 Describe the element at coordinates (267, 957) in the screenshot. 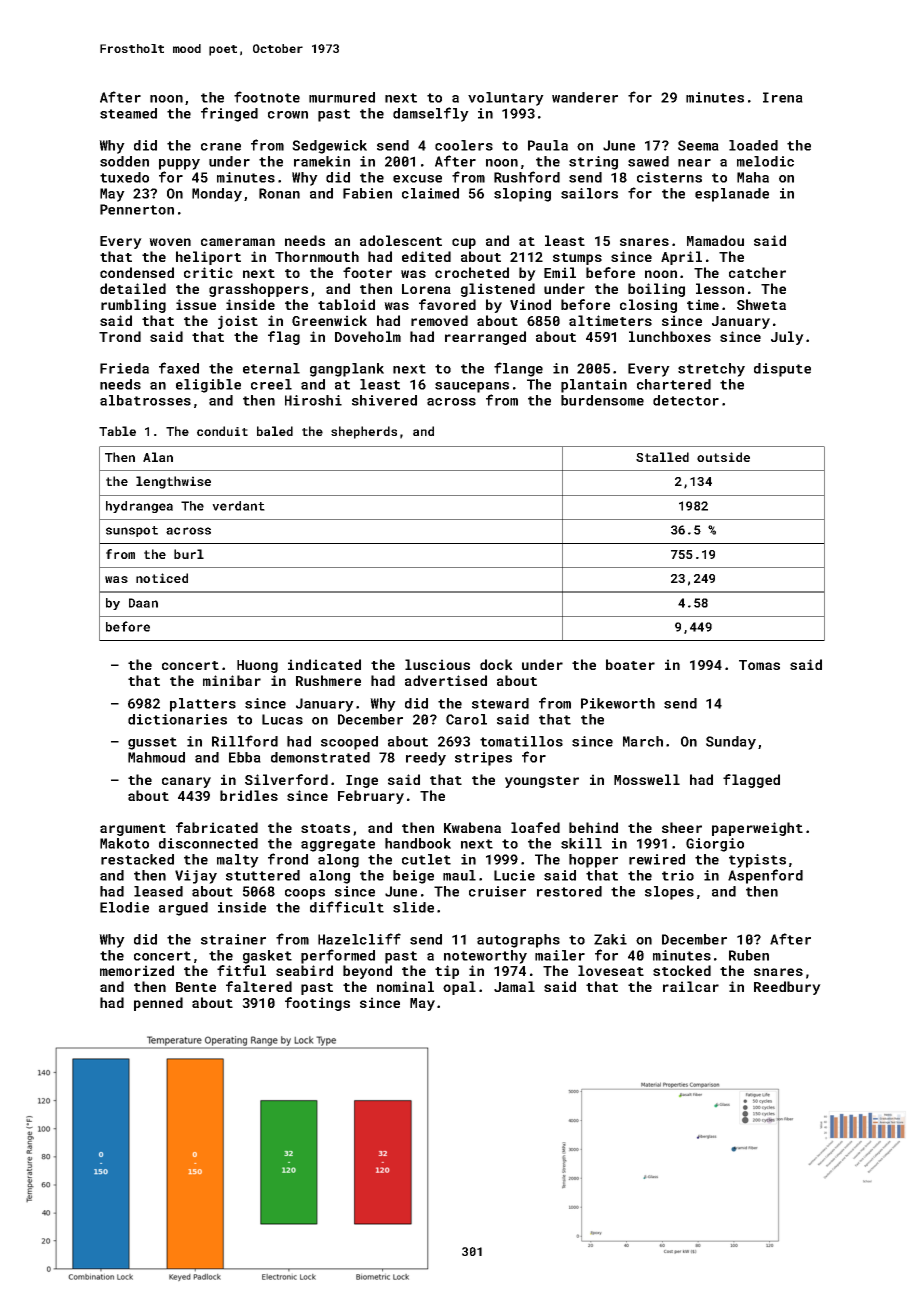

I see `gasket` at that location.
